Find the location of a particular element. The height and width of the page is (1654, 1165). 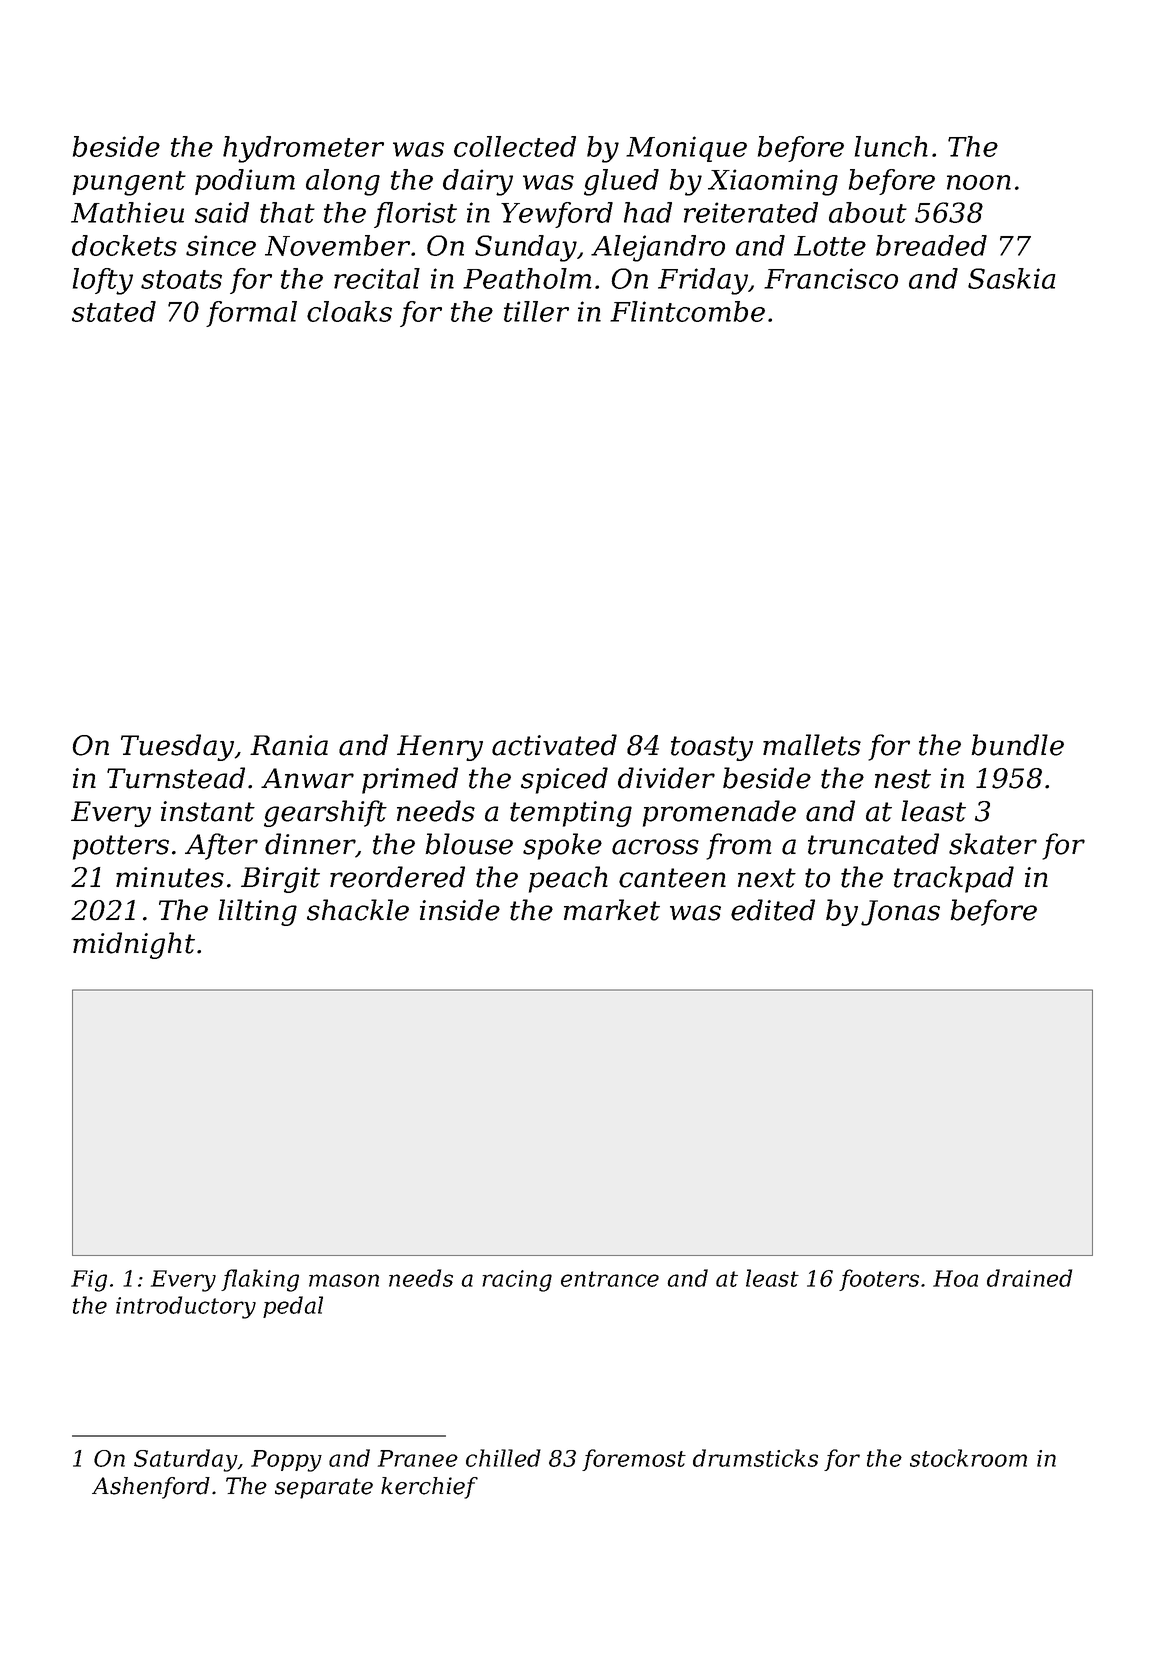

Tuesday is located at coordinates (177, 747).
